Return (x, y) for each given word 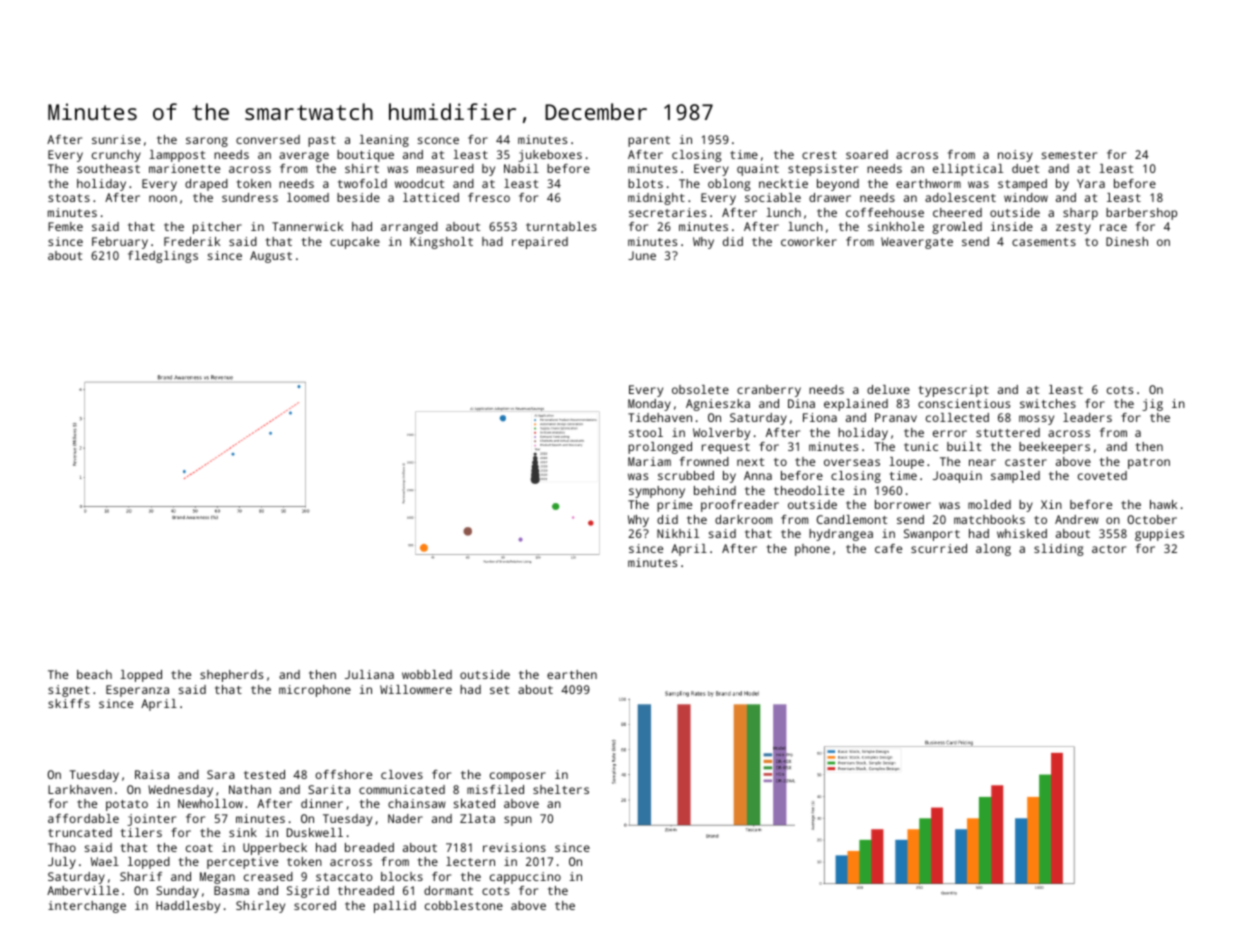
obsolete (700, 389)
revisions (514, 847)
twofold (362, 183)
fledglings (163, 257)
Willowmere (416, 689)
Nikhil (678, 533)
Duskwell (315, 832)
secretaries (667, 212)
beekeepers (1054, 448)
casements (1044, 242)
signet (69, 691)
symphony (657, 492)
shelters (561, 789)
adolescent (960, 197)
